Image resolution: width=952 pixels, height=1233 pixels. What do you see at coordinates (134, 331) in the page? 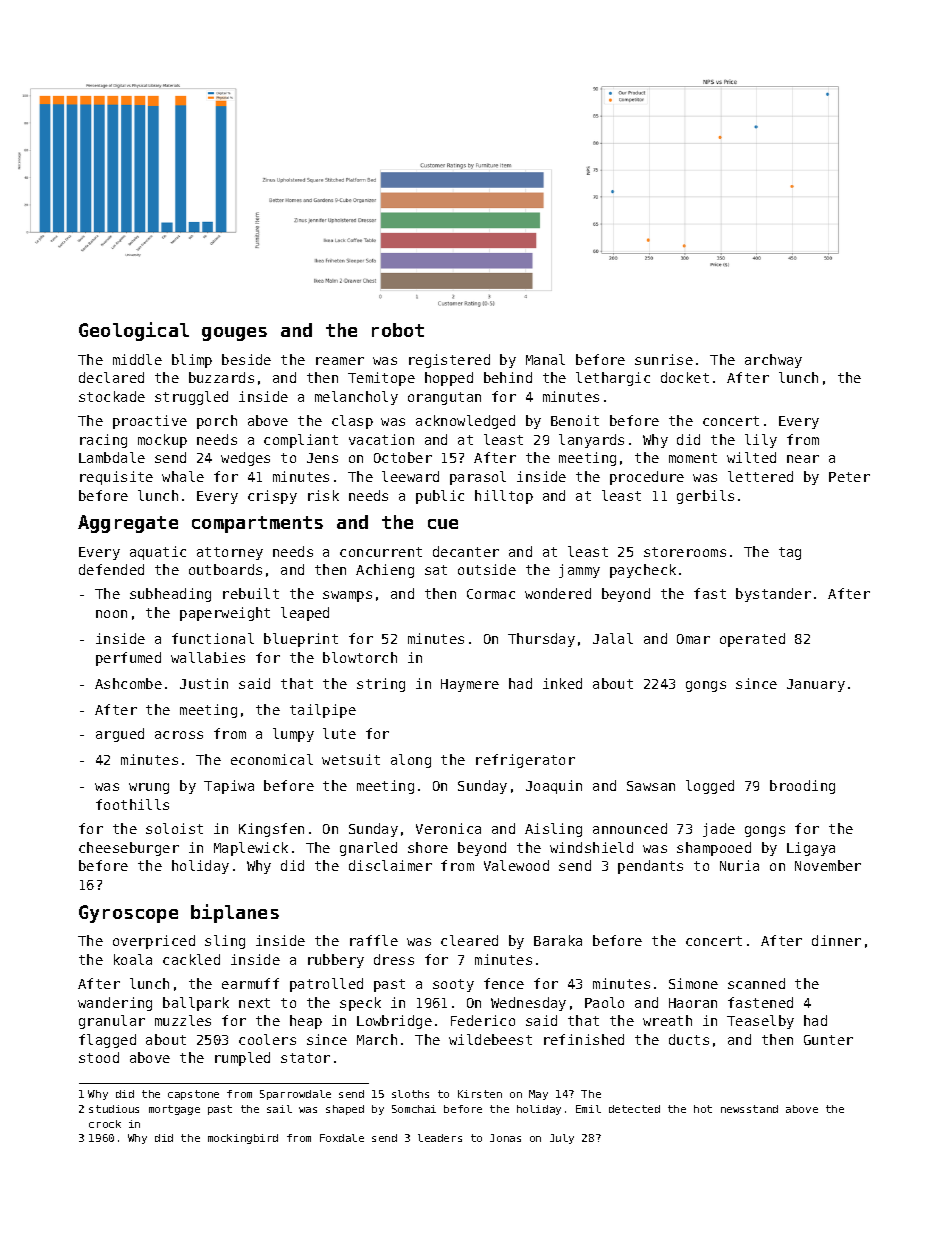
I see `Geological` at bounding box center [134, 331].
